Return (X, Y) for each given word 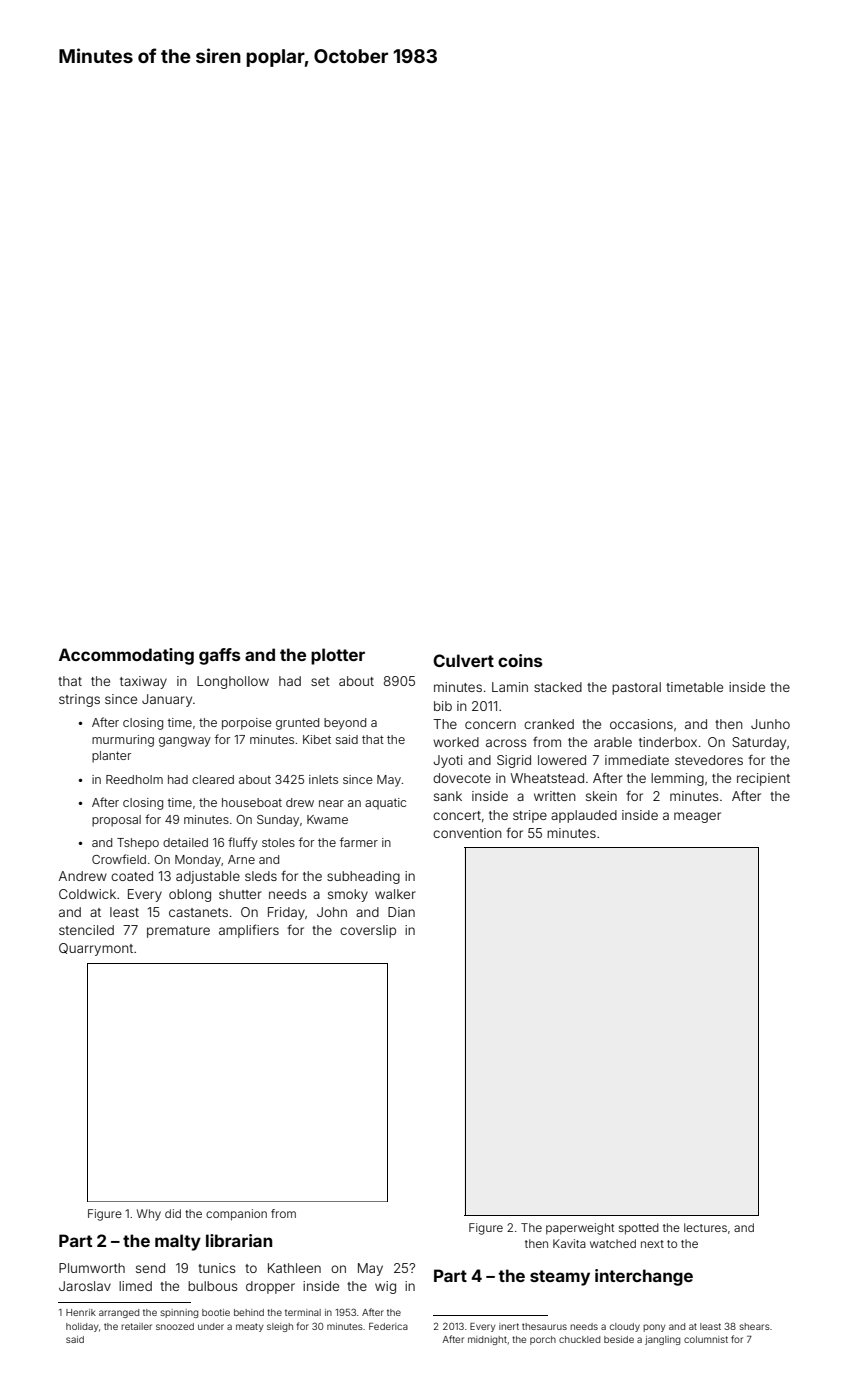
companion (236, 1215)
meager (697, 817)
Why (149, 1215)
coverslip (368, 931)
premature (178, 932)
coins (520, 660)
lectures (705, 1227)
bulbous (212, 1286)
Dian (401, 912)
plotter (338, 656)
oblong (190, 895)
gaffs (219, 656)
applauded (584, 816)
